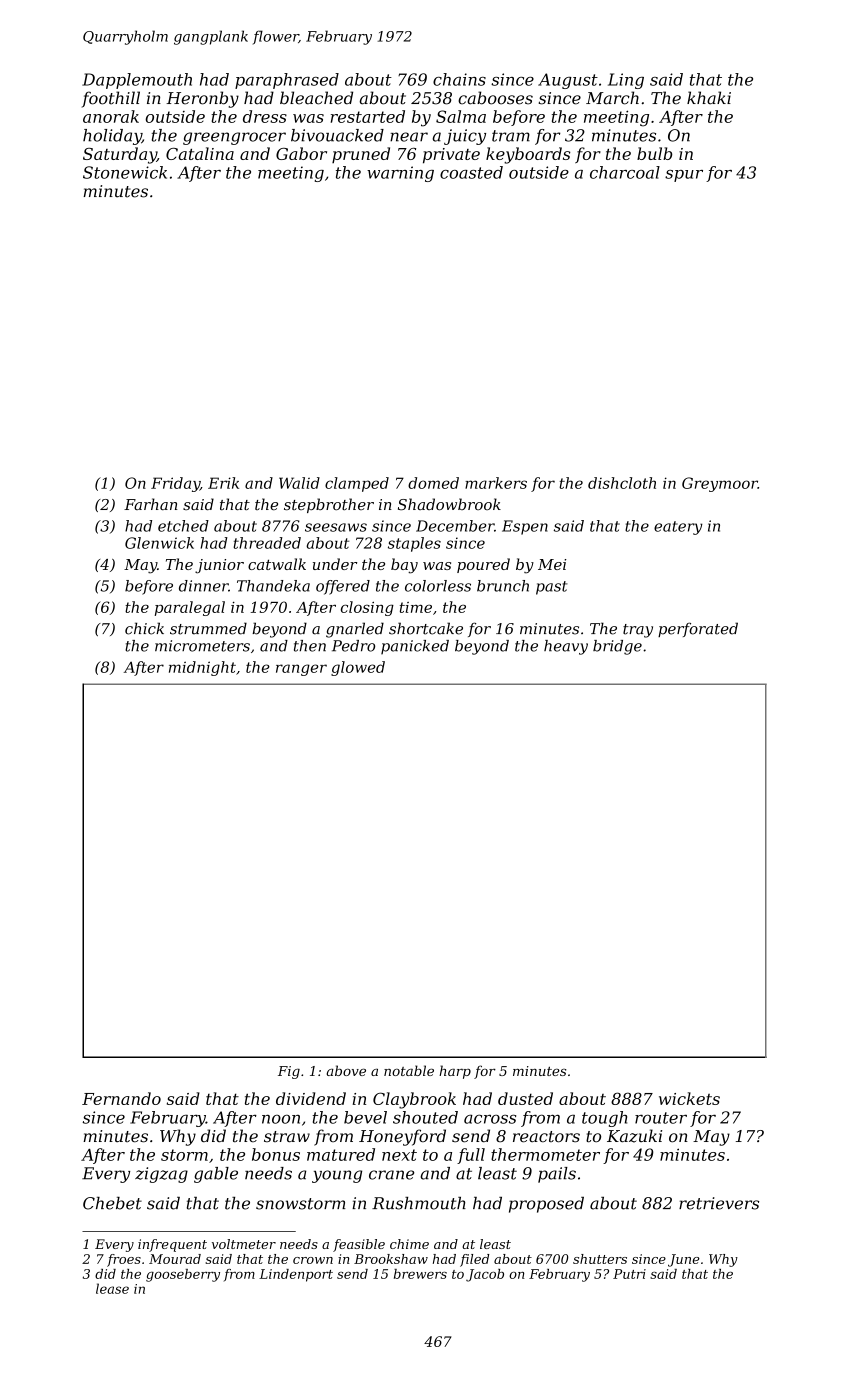  What do you see at coordinates (121, 1098) in the screenshot?
I see `Fernando` at bounding box center [121, 1098].
